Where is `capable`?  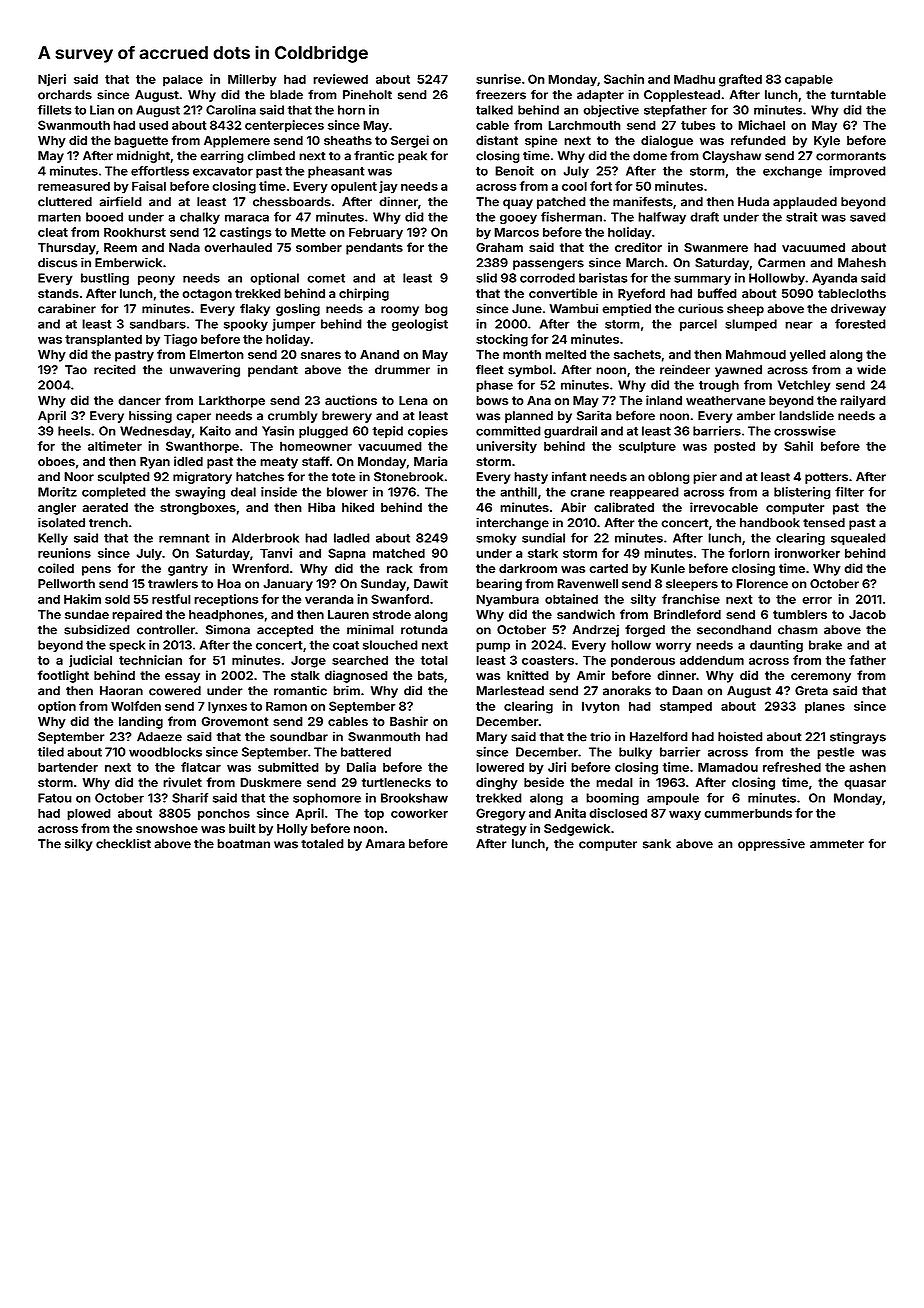
capable is located at coordinates (809, 80).
